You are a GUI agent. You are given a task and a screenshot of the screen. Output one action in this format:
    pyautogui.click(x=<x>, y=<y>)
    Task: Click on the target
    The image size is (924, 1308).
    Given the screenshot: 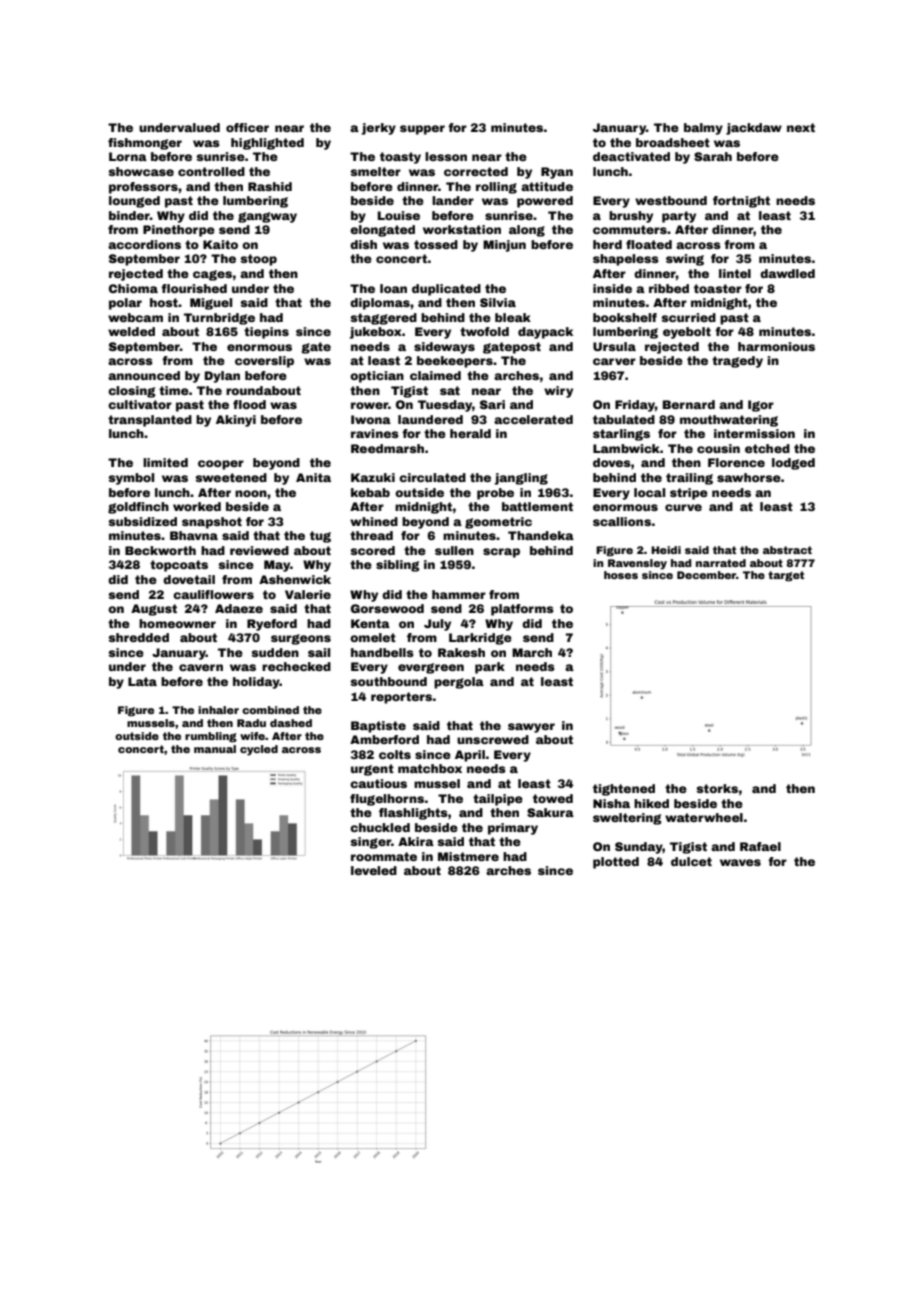 What is the action you would take?
    pyautogui.click(x=786, y=576)
